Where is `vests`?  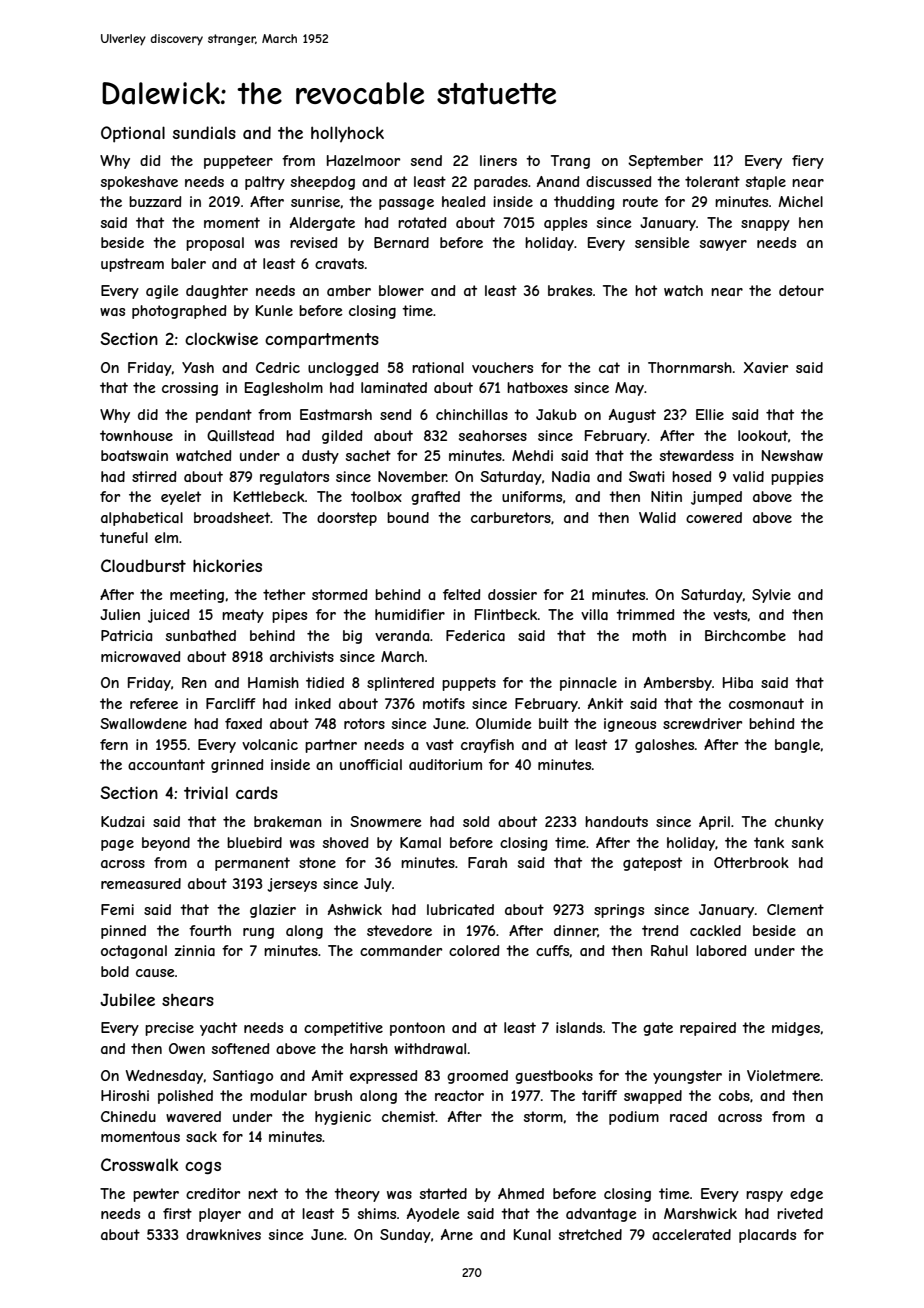
vests is located at coordinates (730, 614).
